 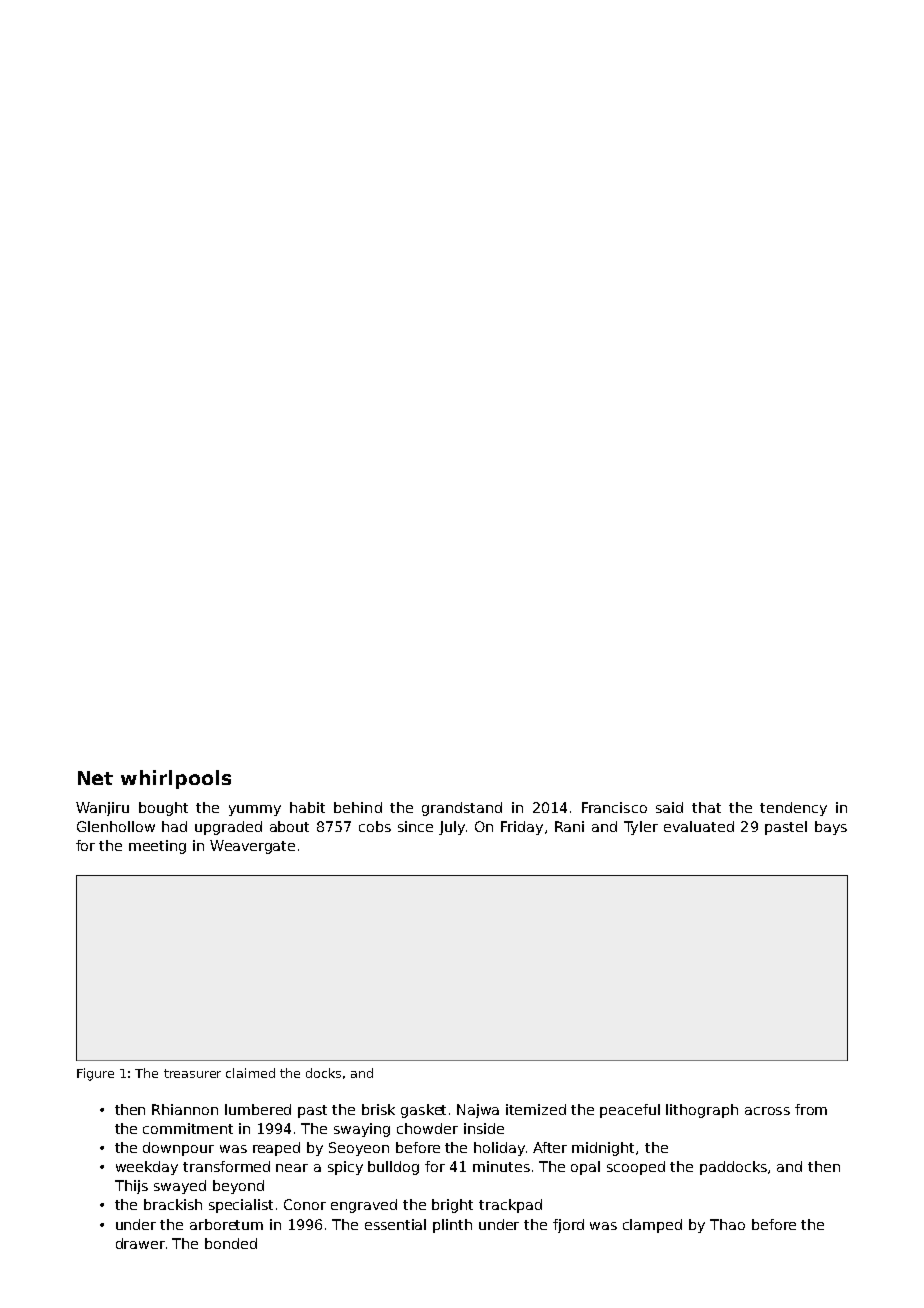 I want to click on commitment, so click(x=188, y=1128).
